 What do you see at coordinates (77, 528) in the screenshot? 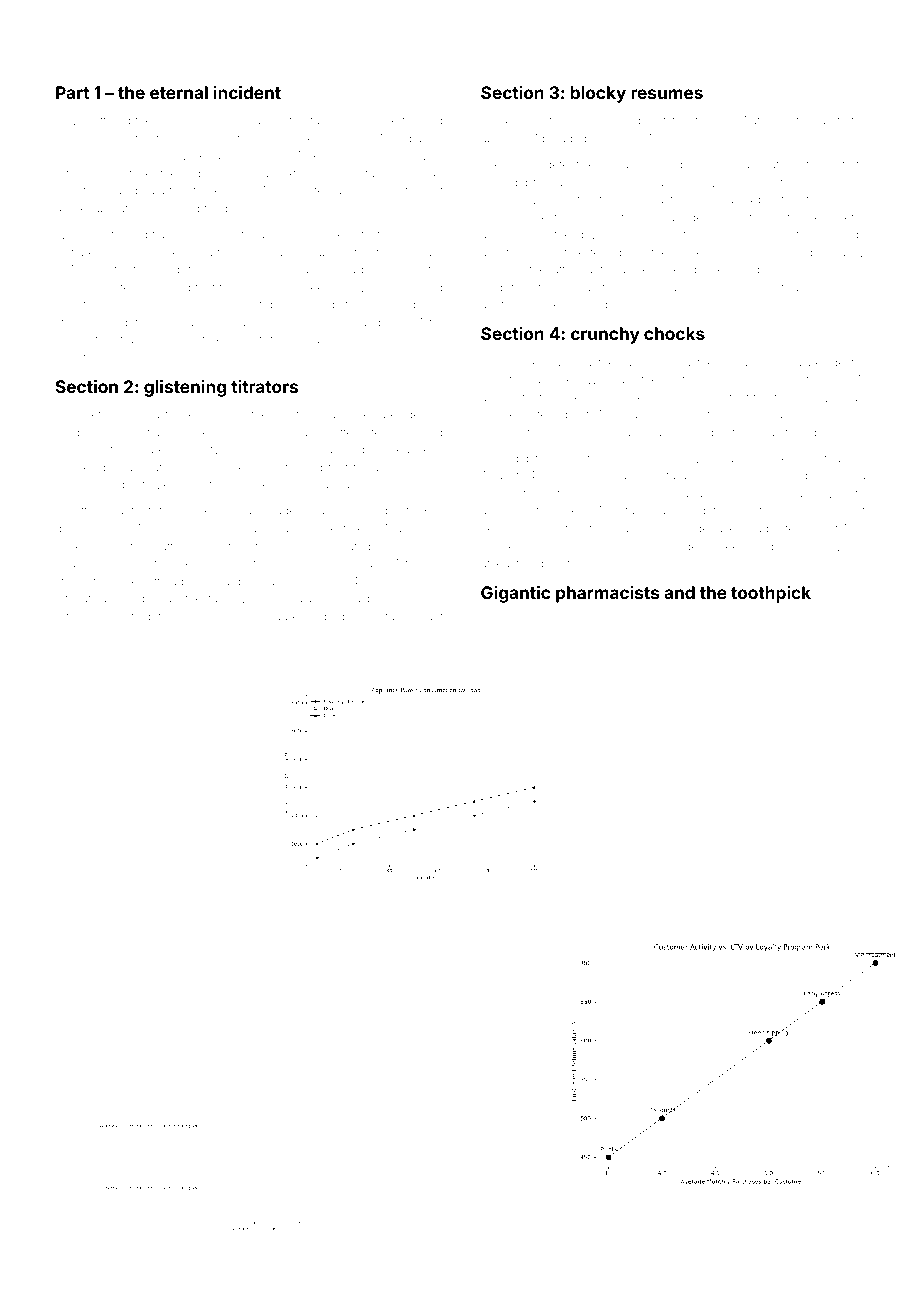
I see `dividers` at bounding box center [77, 528].
